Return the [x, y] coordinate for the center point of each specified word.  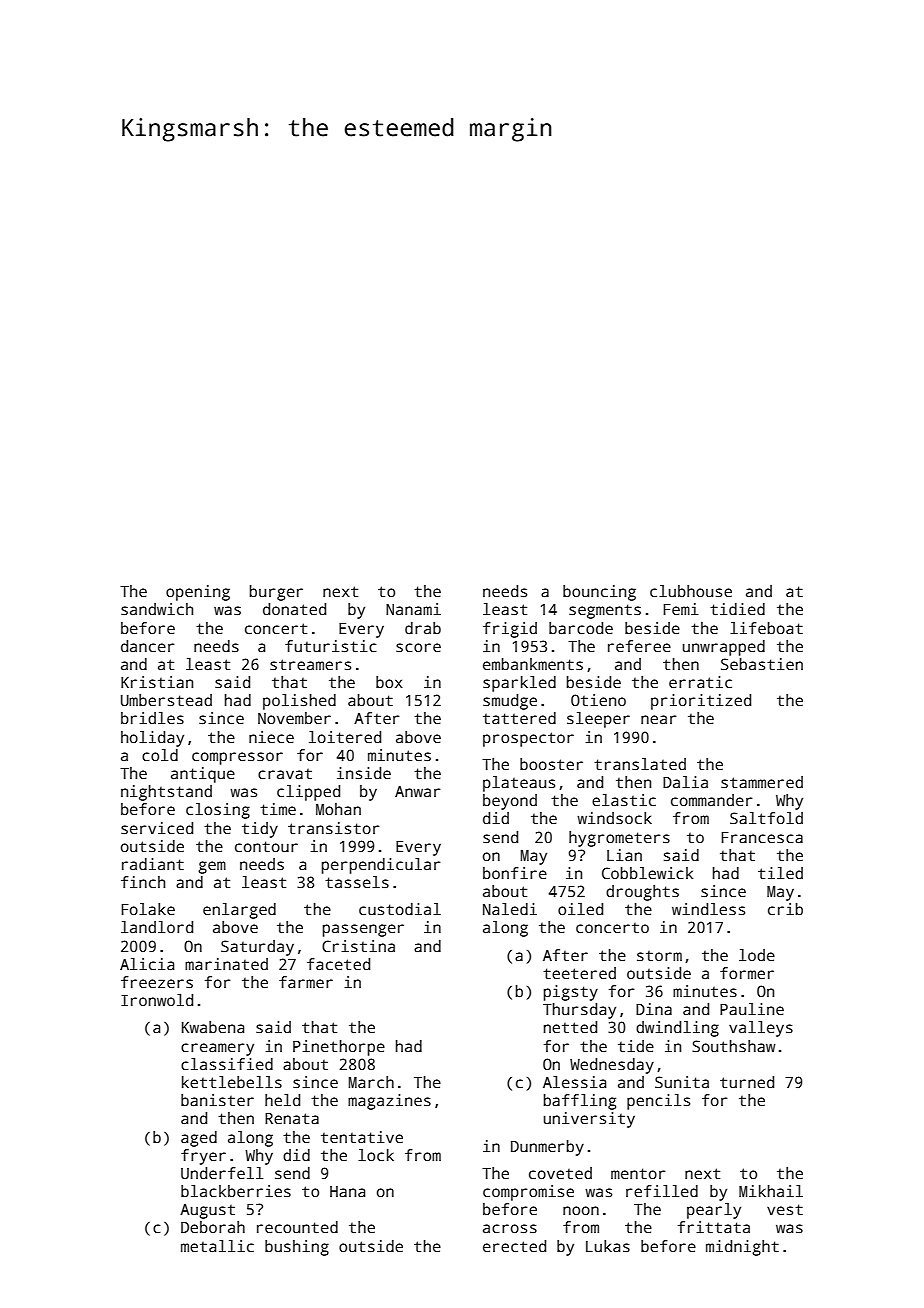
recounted [297, 1227]
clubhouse [691, 591]
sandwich [157, 609]
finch [143, 882]
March [371, 1082]
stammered [762, 782]
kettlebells [232, 1082]
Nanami [413, 609]
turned [747, 1082]
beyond [510, 802]
